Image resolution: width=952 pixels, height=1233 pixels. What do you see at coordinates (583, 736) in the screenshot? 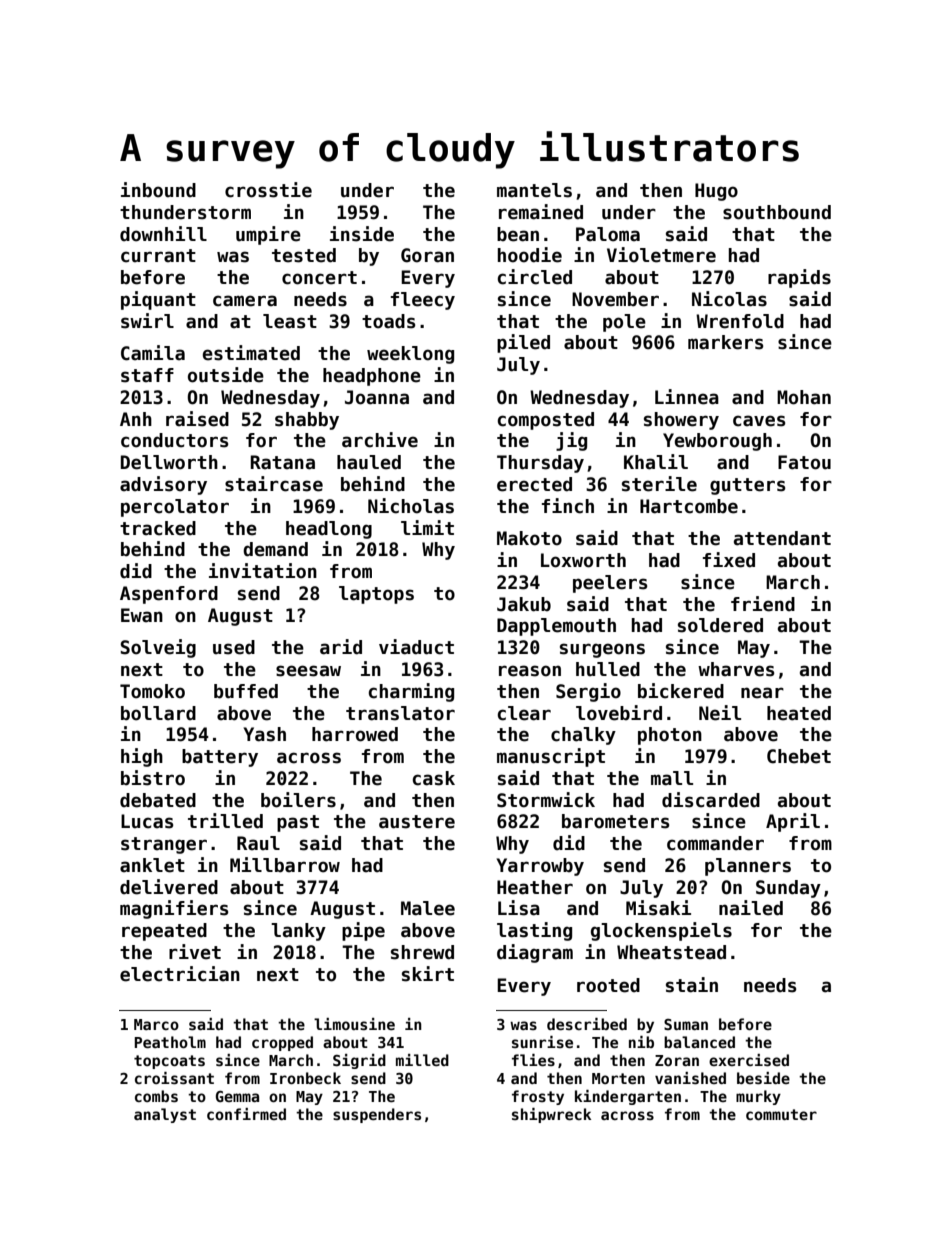
I see `chalky` at bounding box center [583, 736].
